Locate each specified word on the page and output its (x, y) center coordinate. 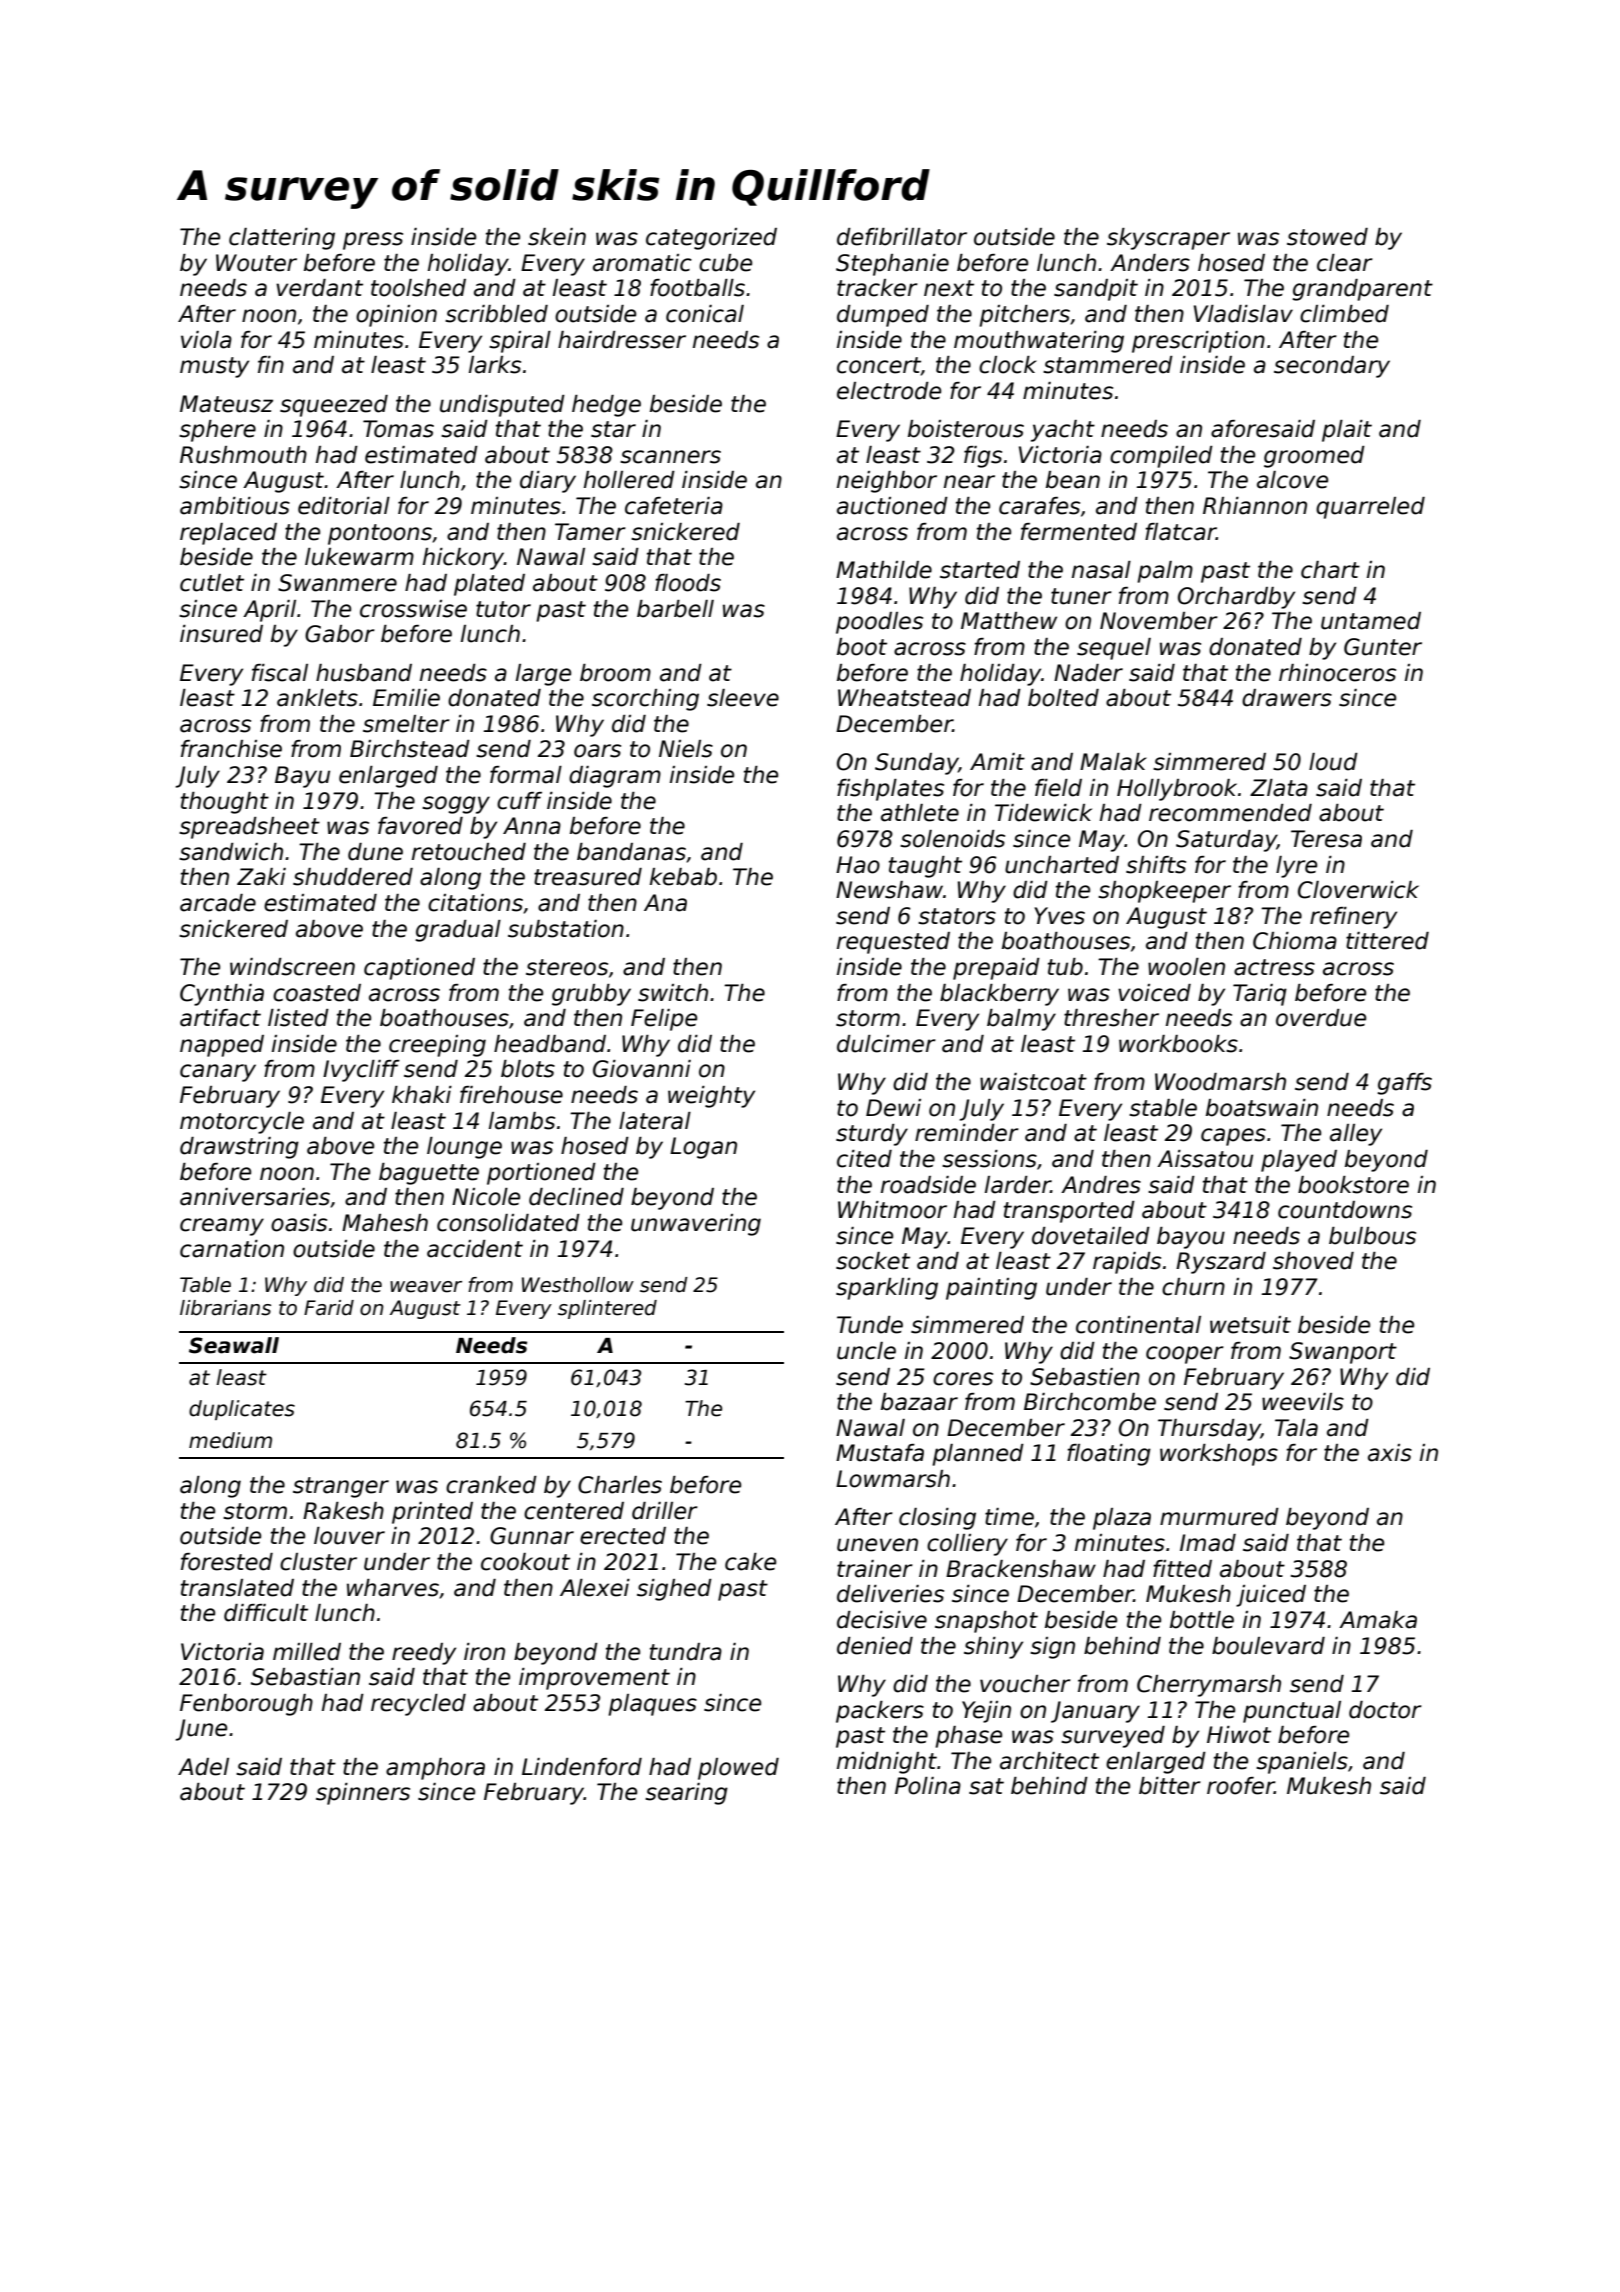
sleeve (743, 698)
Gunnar (532, 1536)
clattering (282, 239)
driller (665, 1511)
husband (364, 673)
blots (528, 1069)
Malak (1113, 762)
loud (1333, 762)
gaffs (1404, 1084)
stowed (1327, 237)
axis (1390, 1453)
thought (225, 803)
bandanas (631, 852)
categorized (711, 239)
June (201, 1730)
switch (673, 993)
